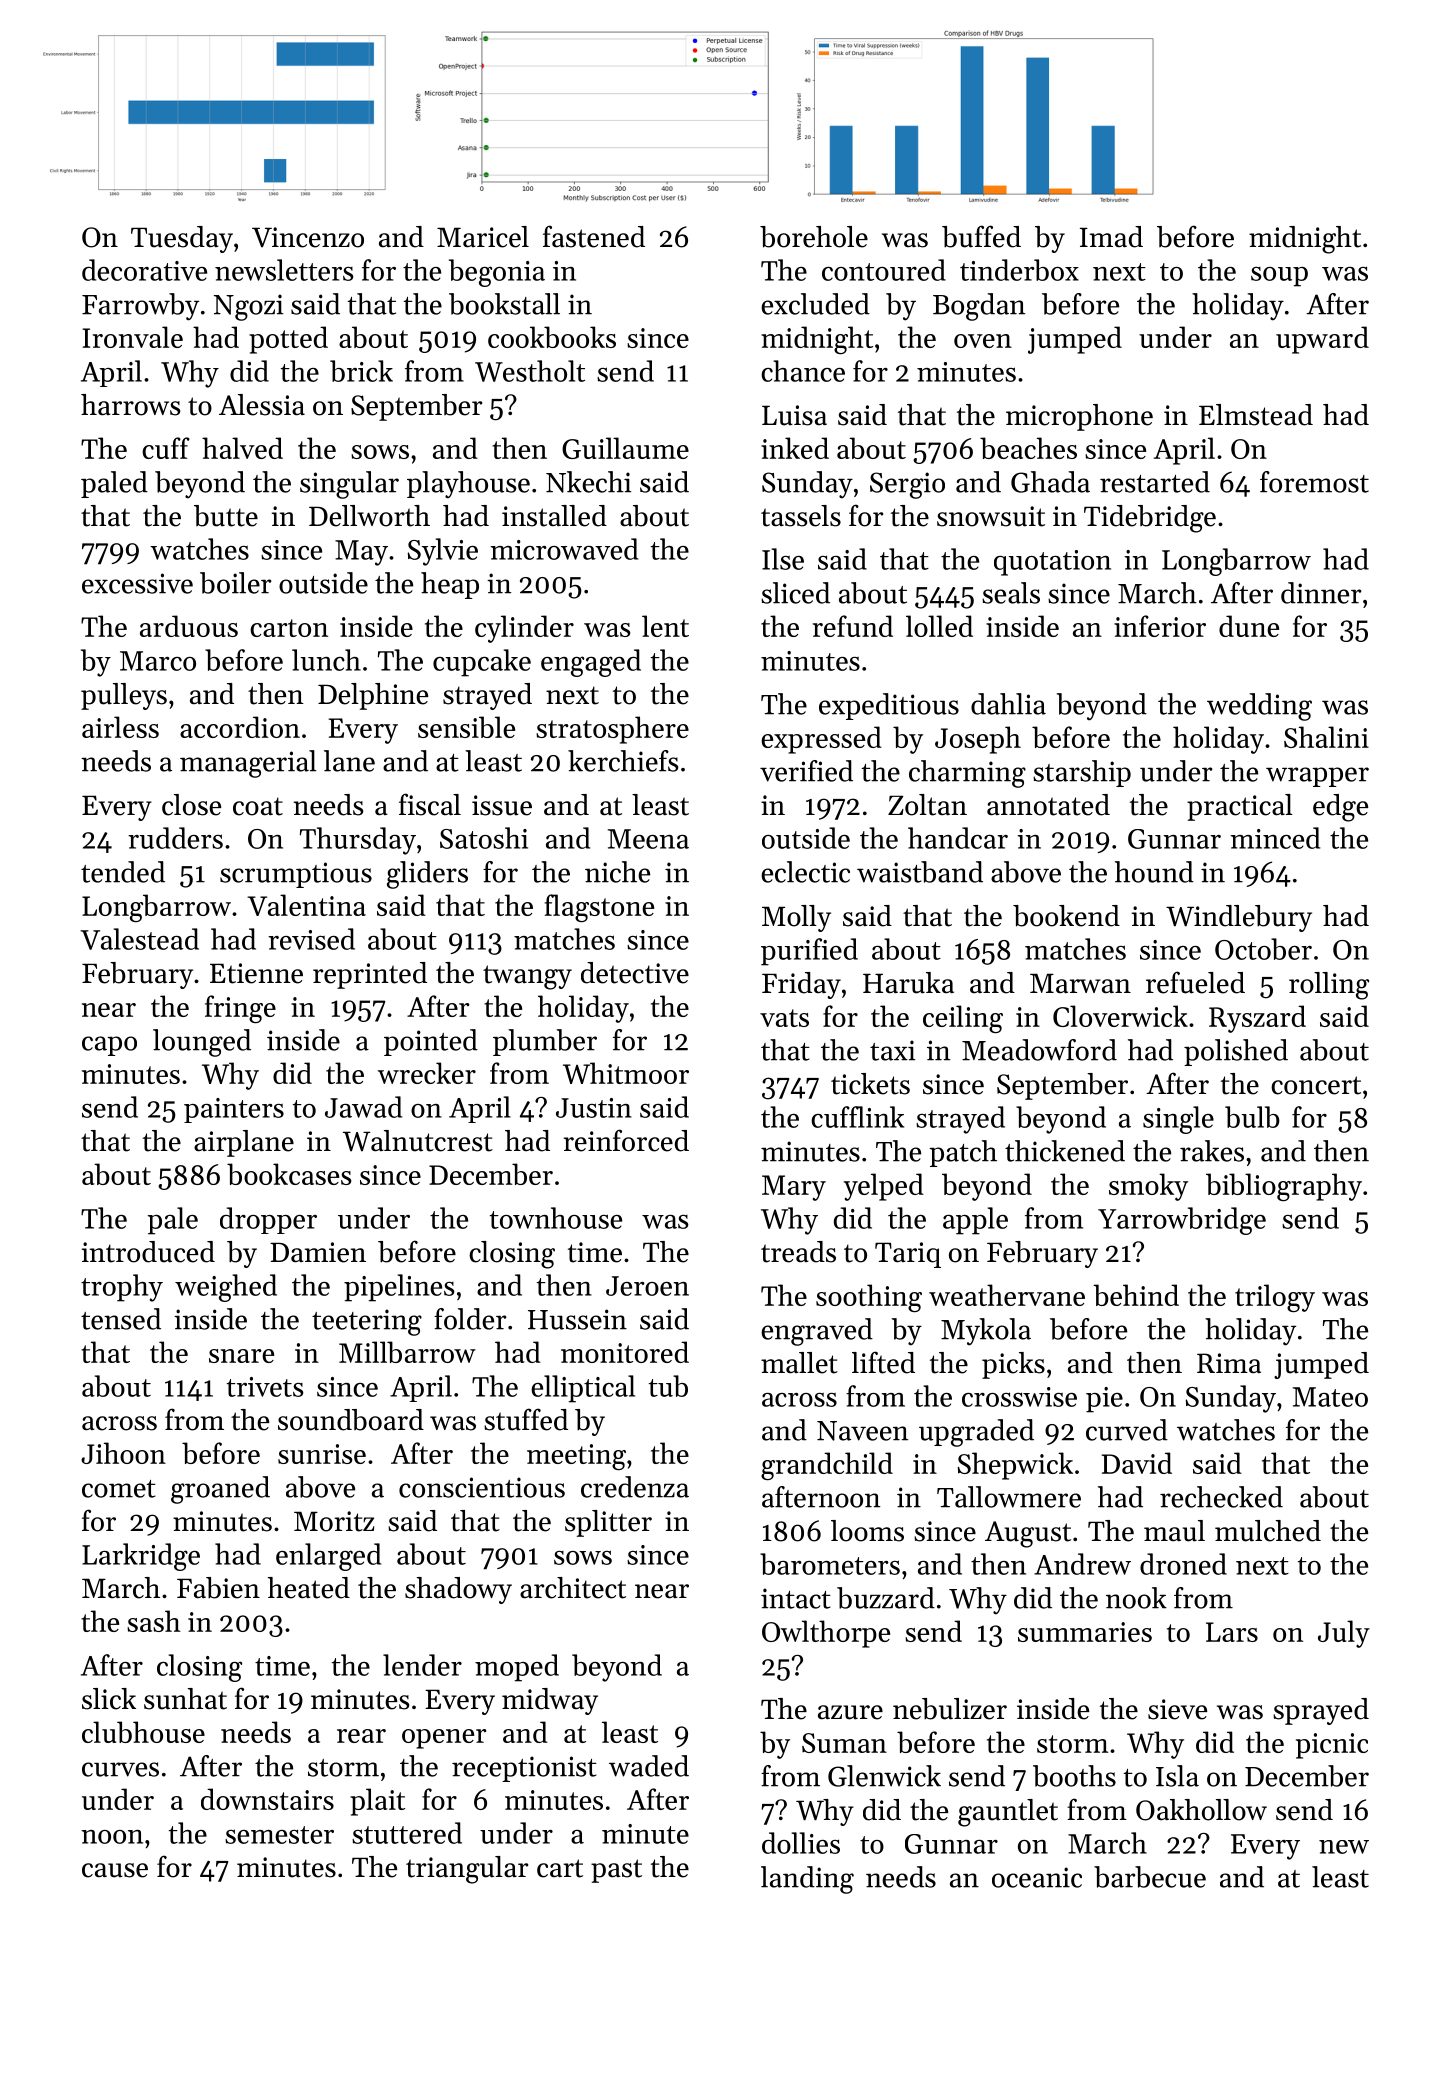 This screenshot has height=2100, width=1450. Describe the element at coordinates (850, 1712) in the screenshot. I see `azure` at that location.
